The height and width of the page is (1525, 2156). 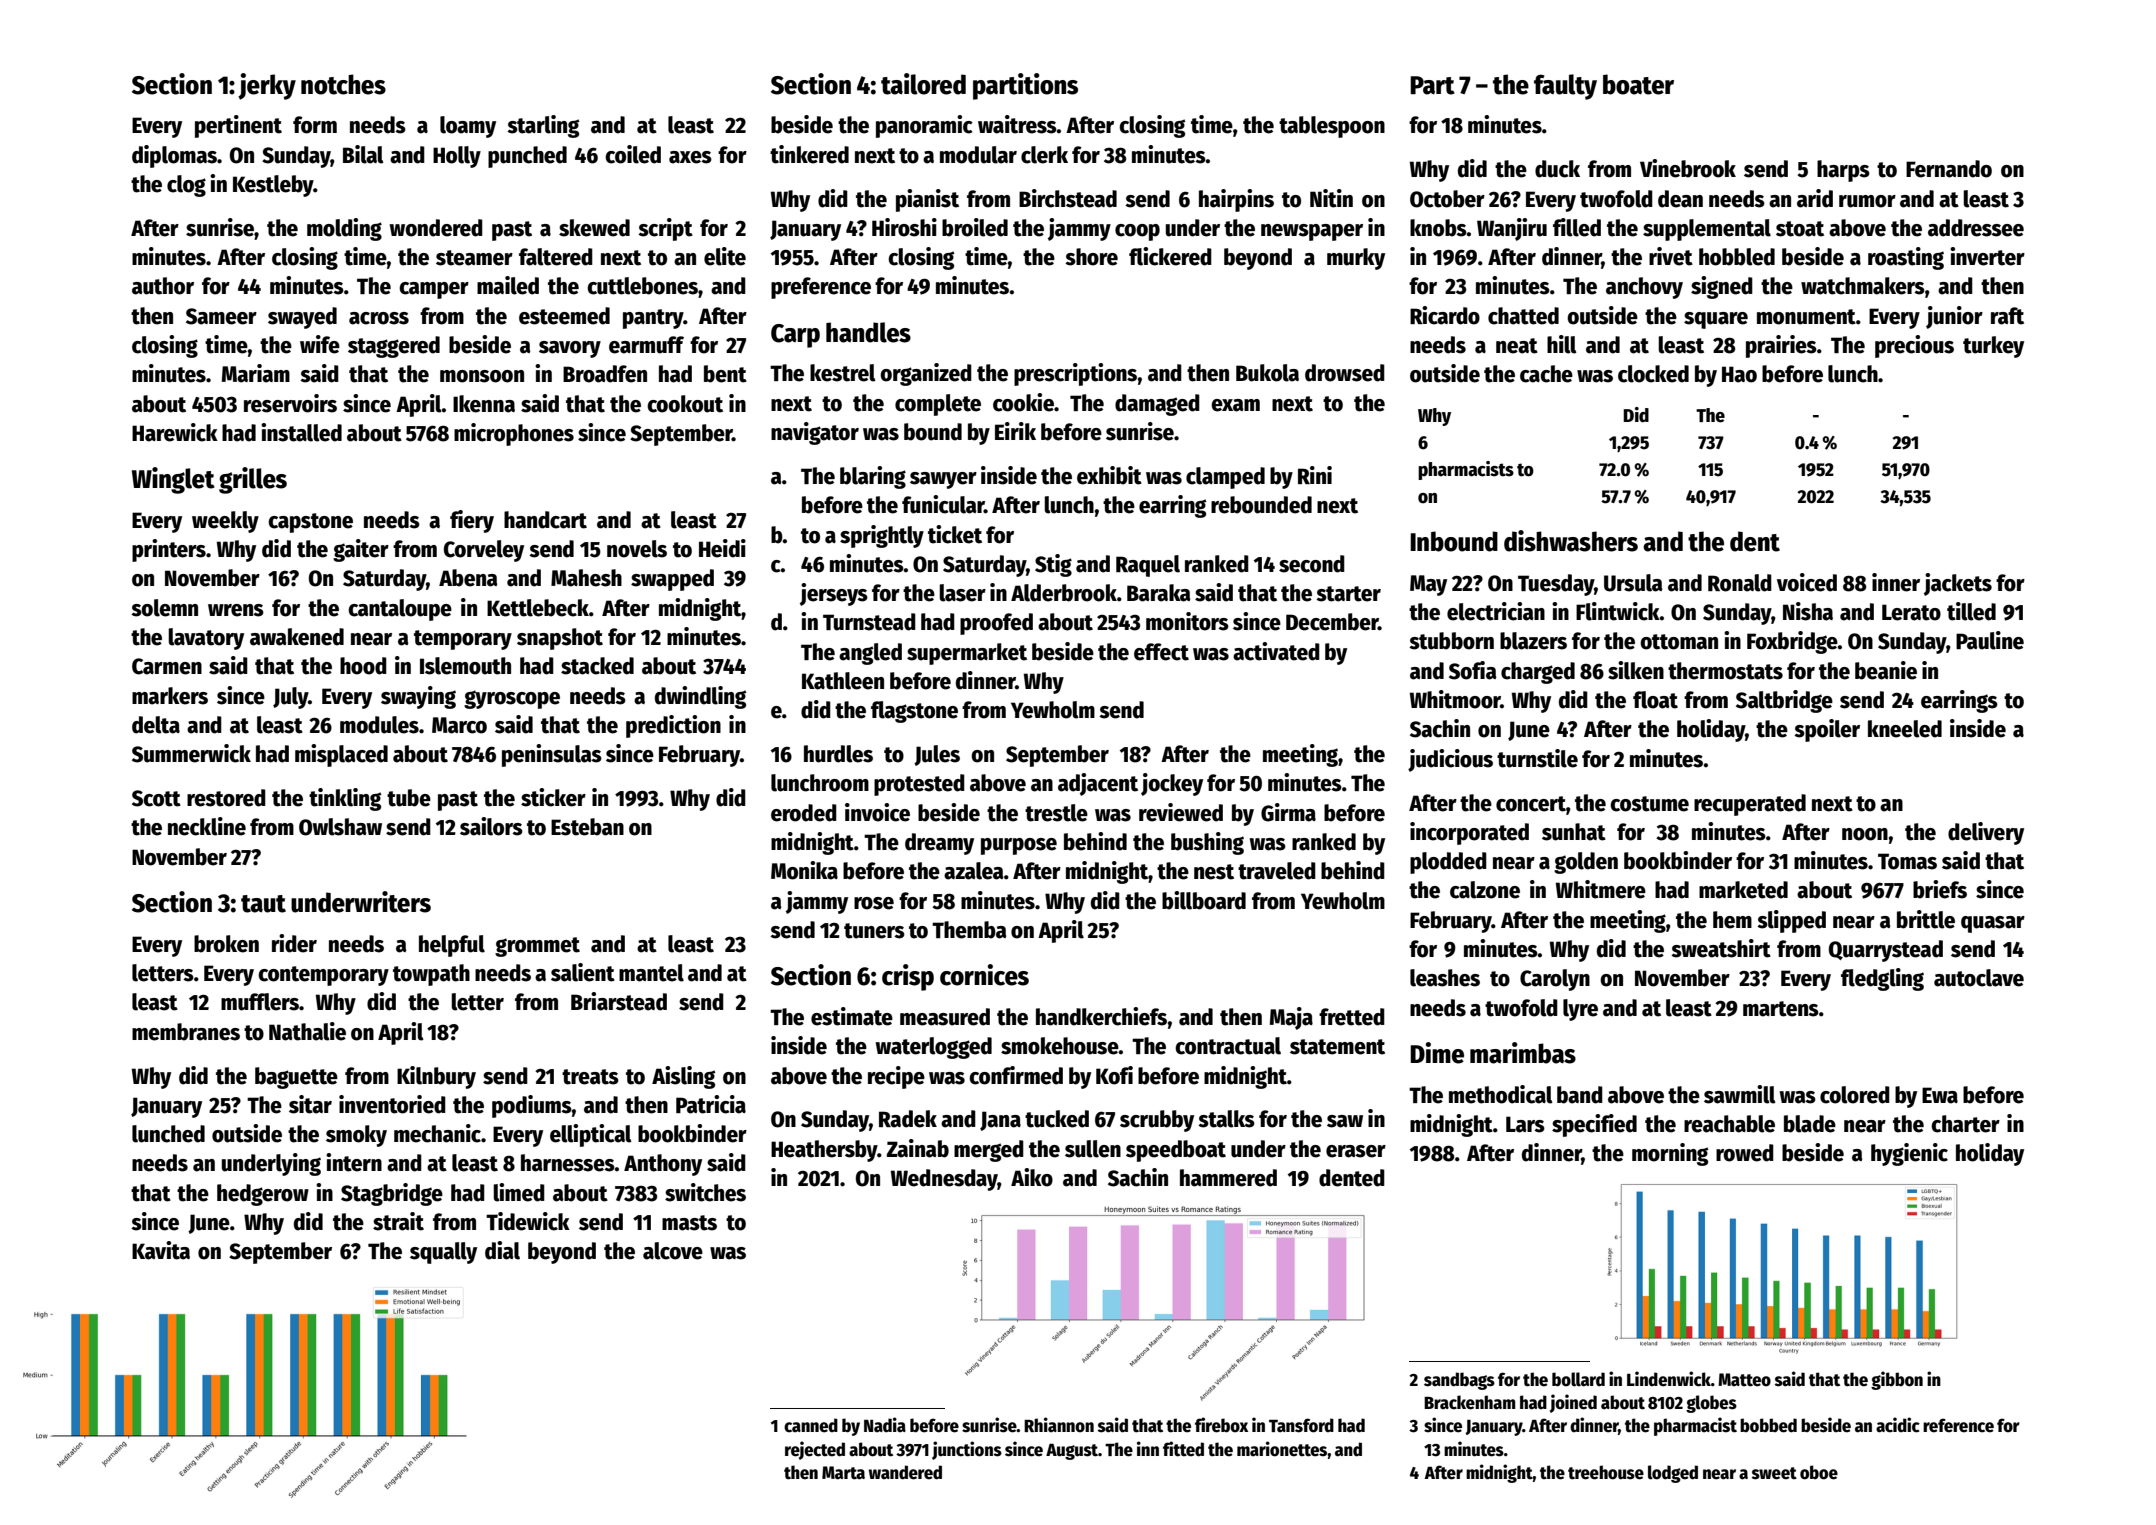 What do you see at coordinates (1580, 1010) in the page?
I see `lyre` at bounding box center [1580, 1010].
